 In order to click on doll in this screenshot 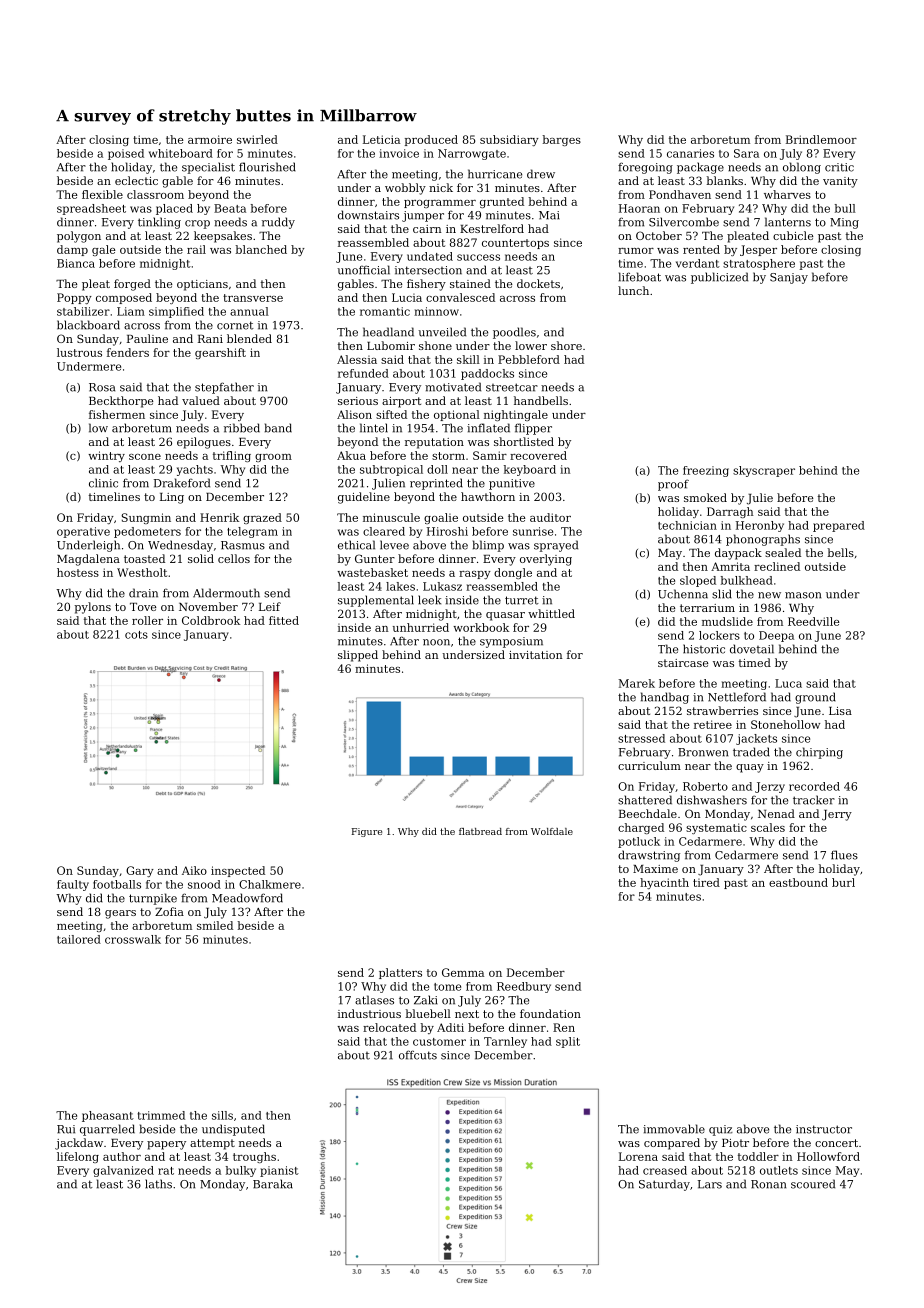, I will do `click(437, 469)`.
